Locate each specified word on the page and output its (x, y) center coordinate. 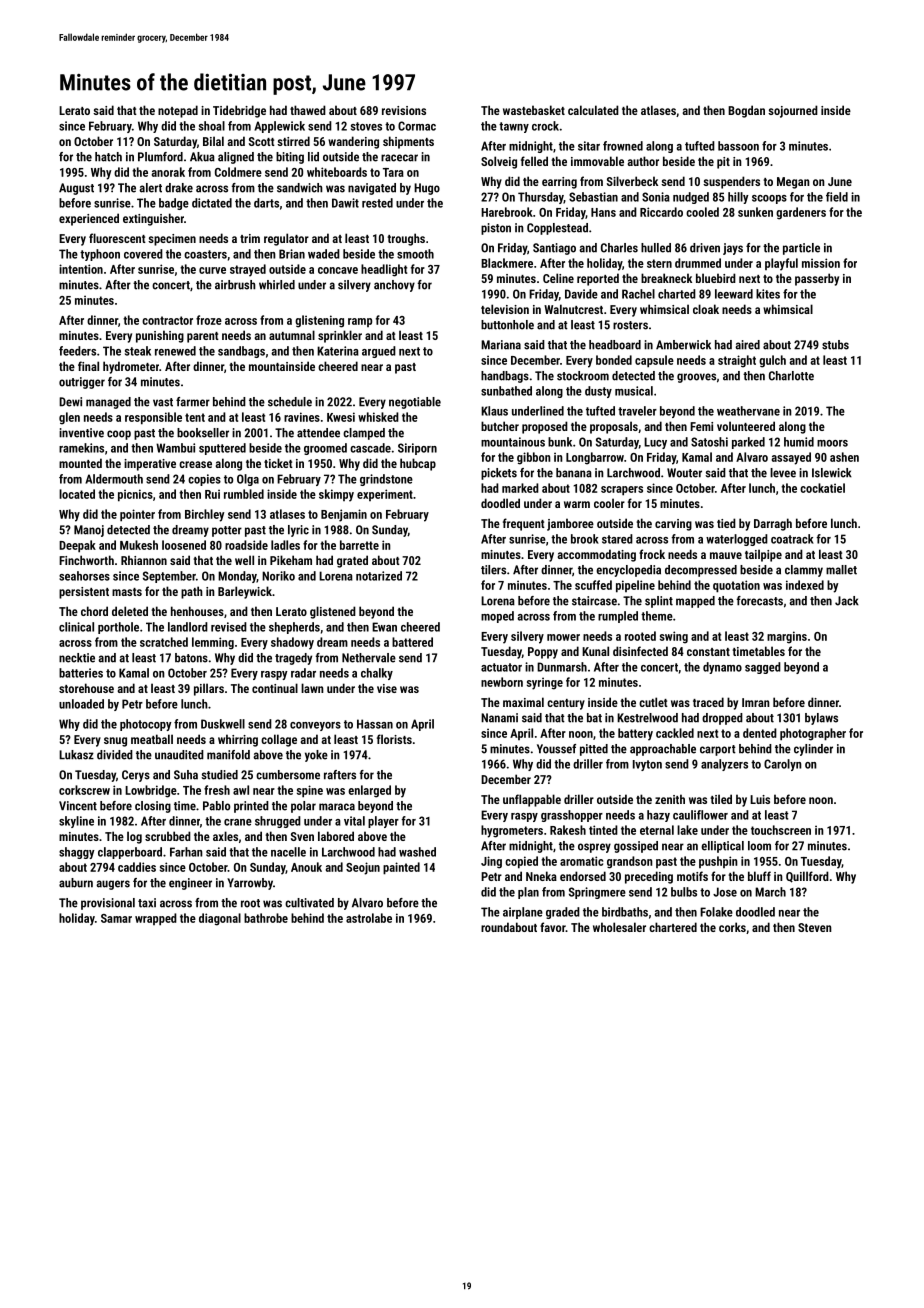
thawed (308, 110)
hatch (108, 157)
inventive (81, 433)
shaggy (77, 853)
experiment (385, 495)
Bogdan (746, 111)
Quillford (807, 877)
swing (674, 637)
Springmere (597, 893)
